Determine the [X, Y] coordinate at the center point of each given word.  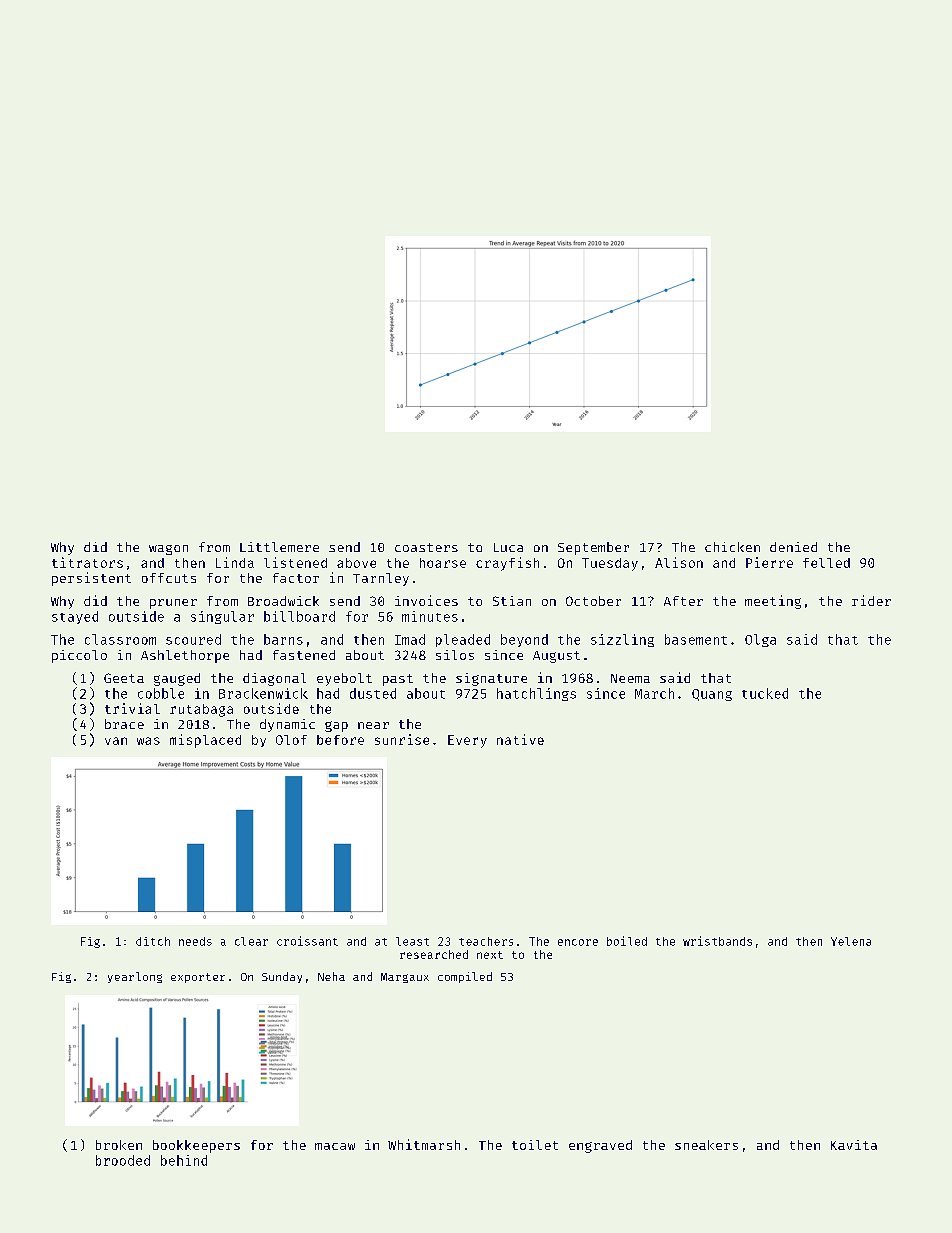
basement [696, 639]
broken [119, 1145]
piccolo [79, 656]
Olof [291, 740]
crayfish [507, 564]
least [412, 941]
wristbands [717, 941]
